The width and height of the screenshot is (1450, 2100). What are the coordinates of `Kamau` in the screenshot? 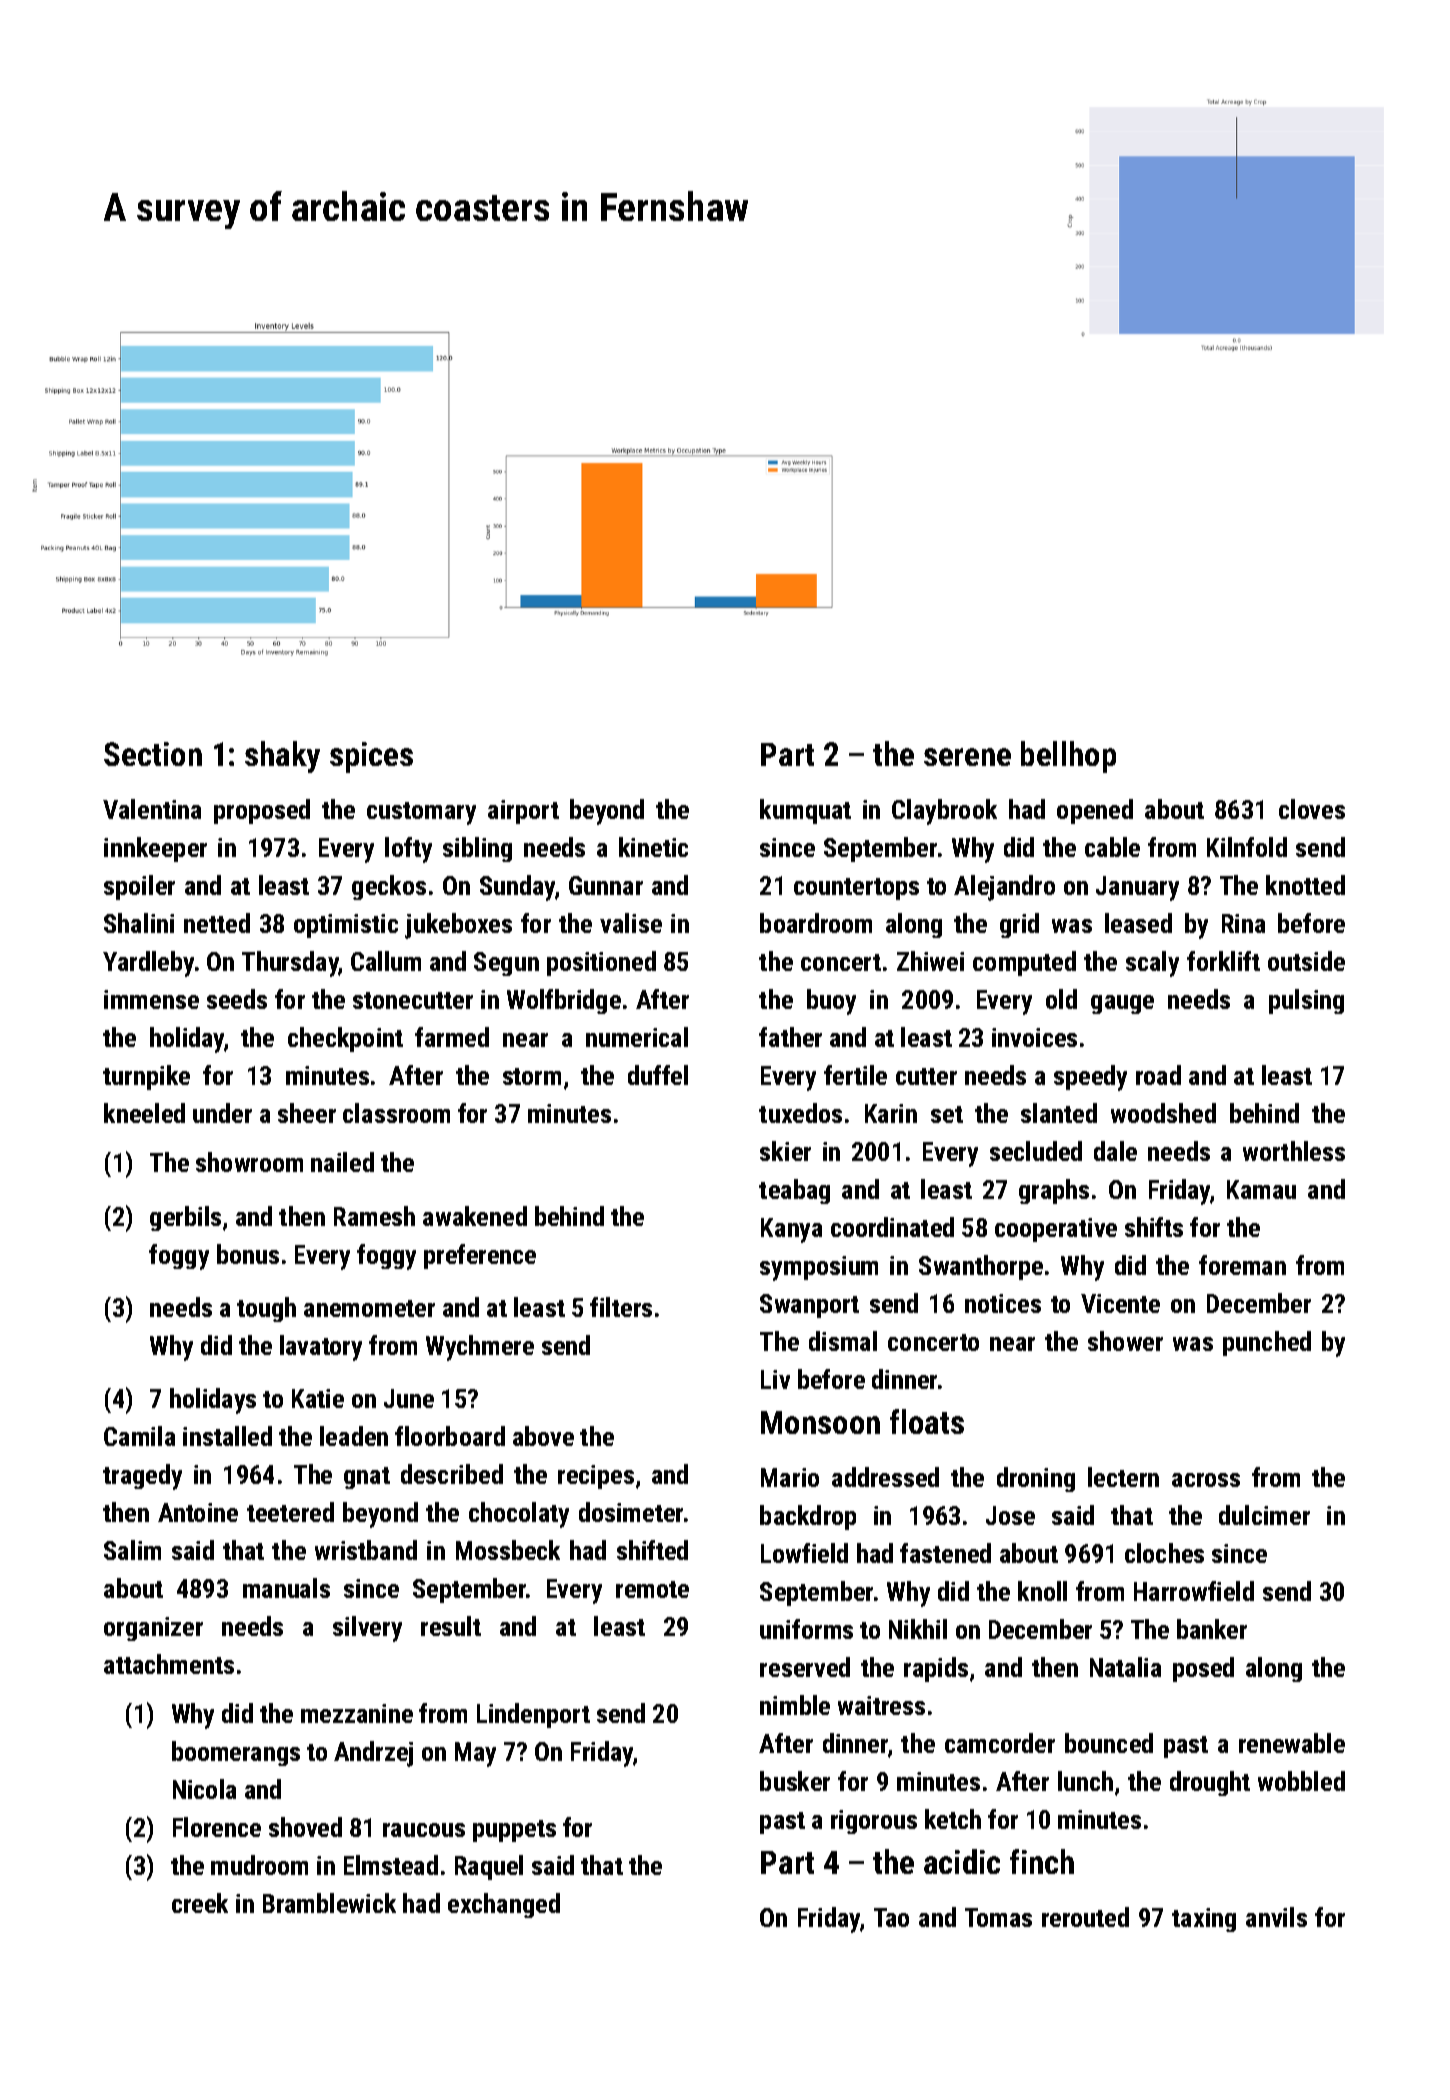 It's located at (1261, 1189).
